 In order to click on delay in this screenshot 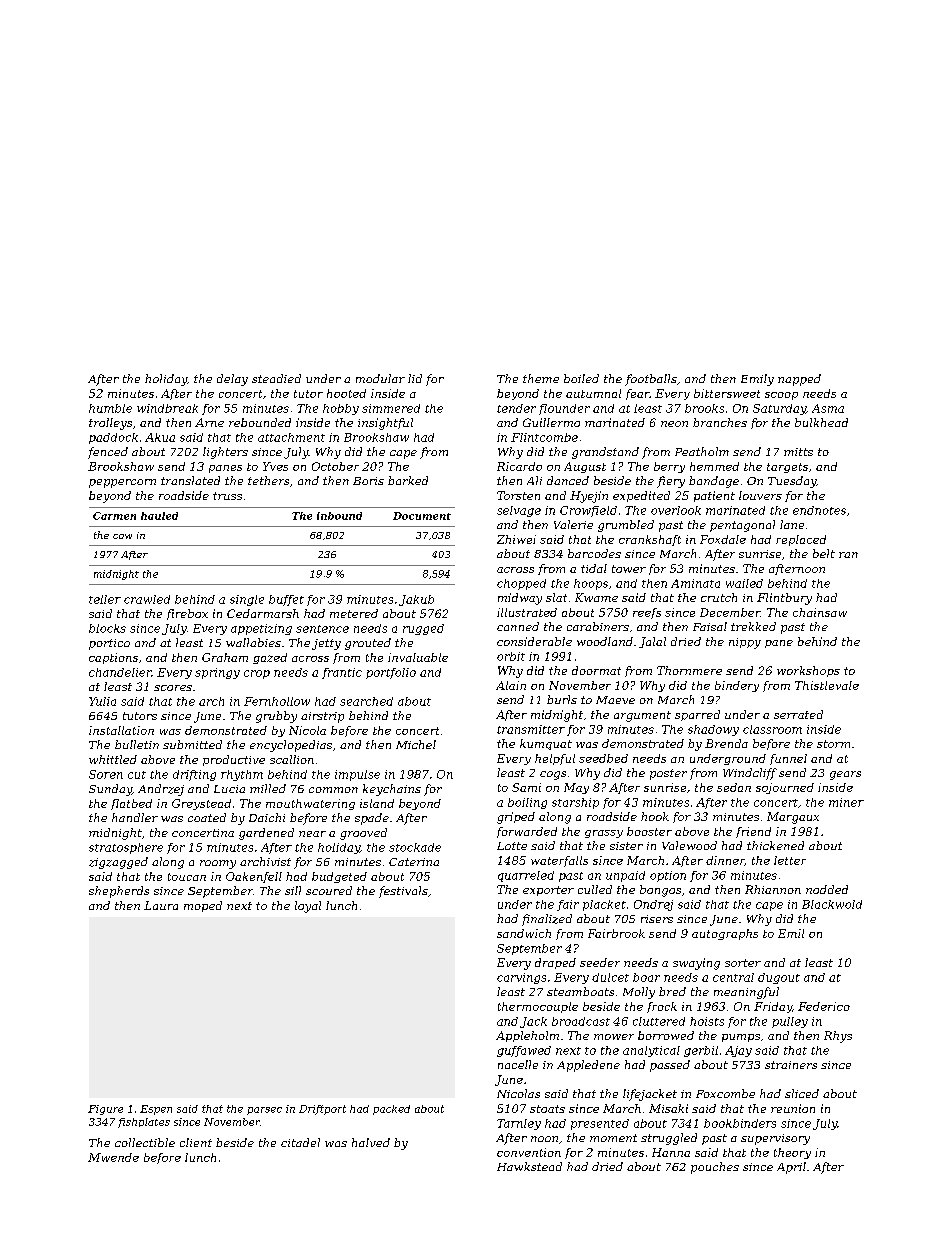, I will do `click(232, 380)`.
